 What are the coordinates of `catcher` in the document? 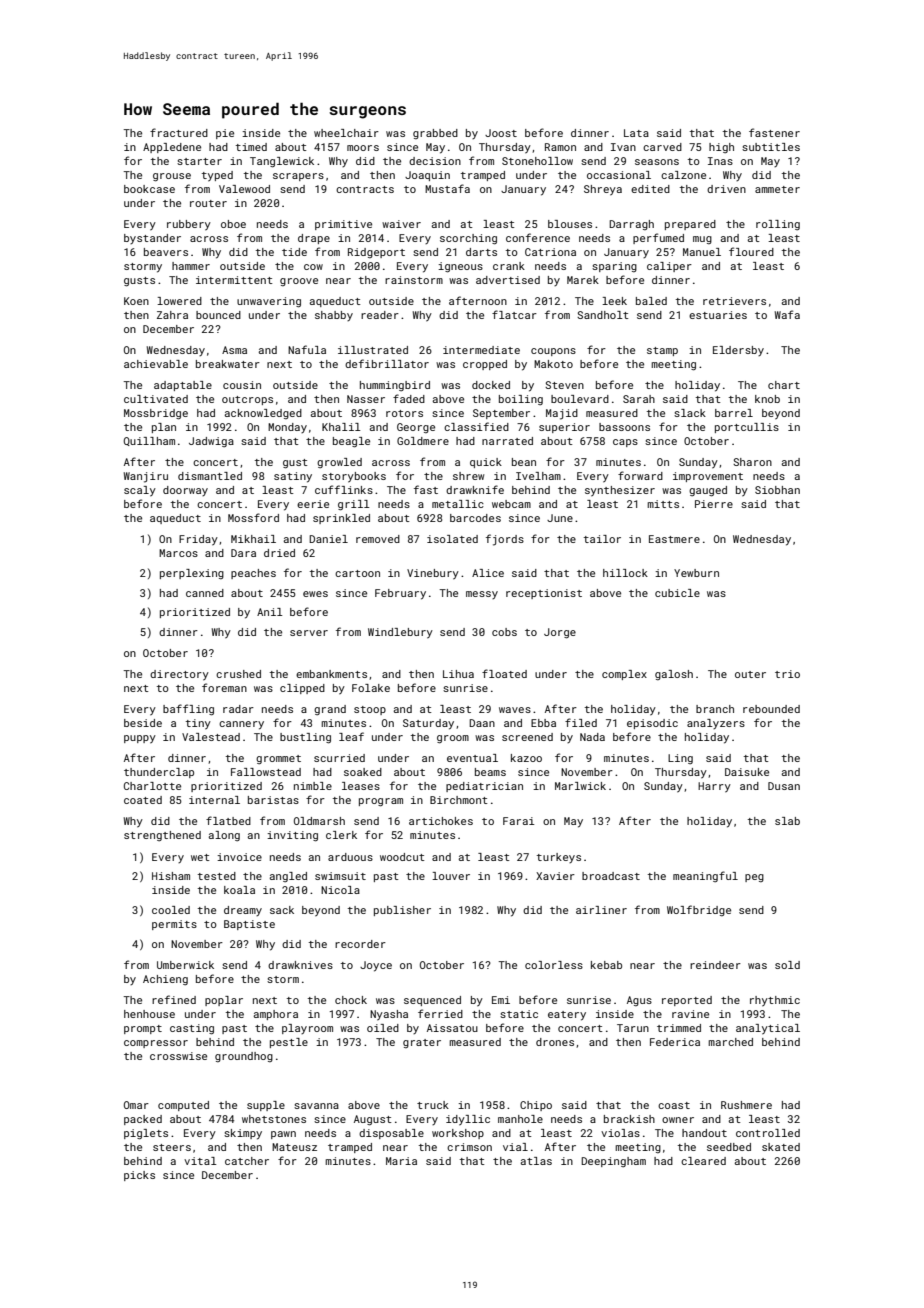 It's located at (247, 1161).
